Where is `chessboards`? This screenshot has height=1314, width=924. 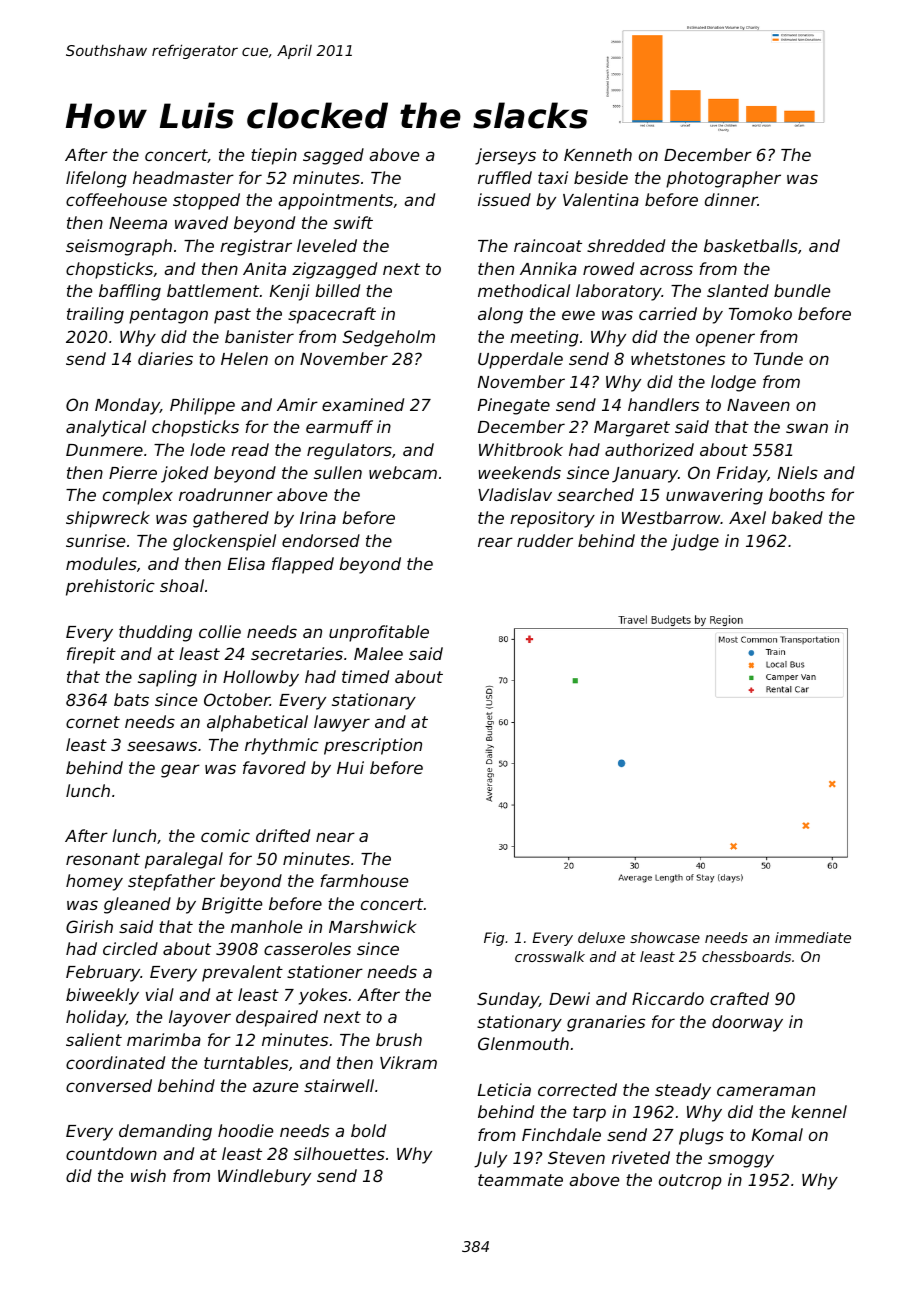 chessboards is located at coordinates (746, 956).
